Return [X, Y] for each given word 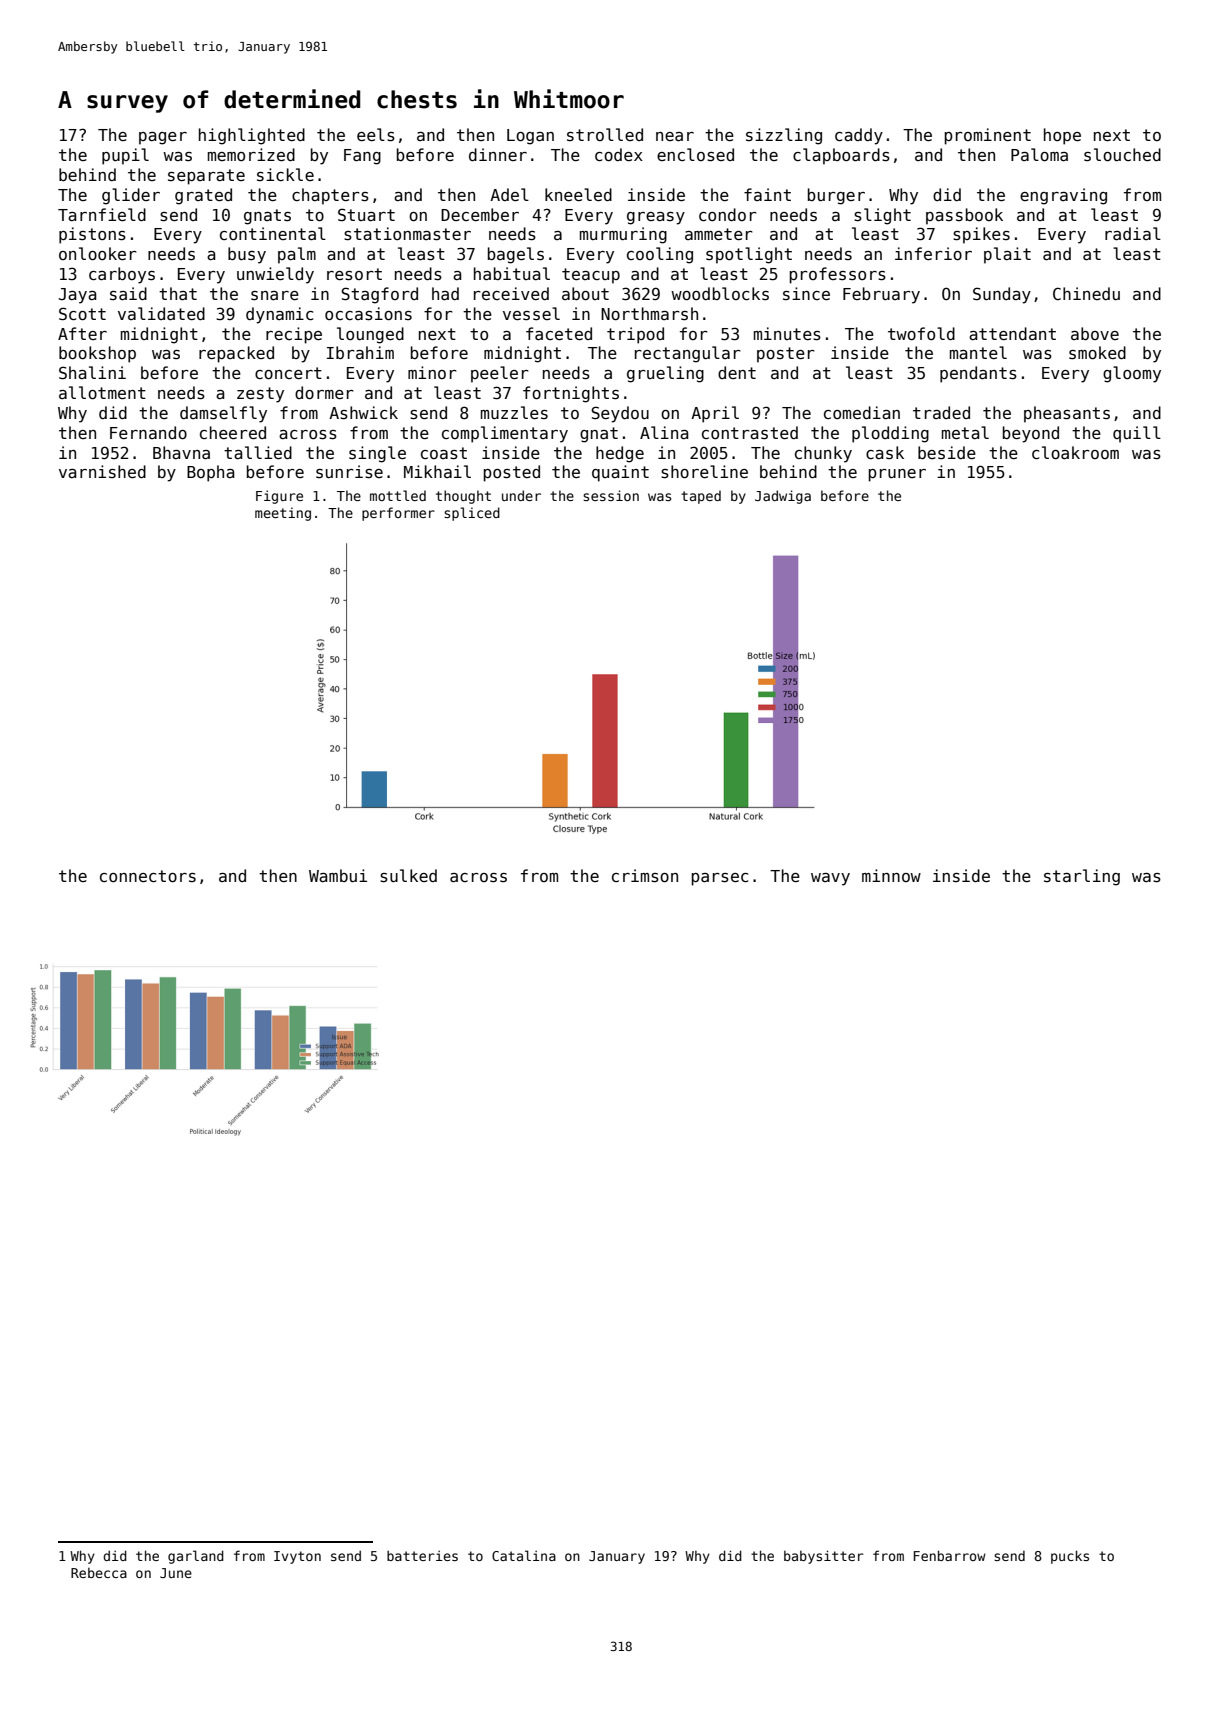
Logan [530, 137]
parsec [719, 879]
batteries [422, 1556]
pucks [1070, 1557]
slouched [1122, 155]
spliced [472, 514]
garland [196, 1557]
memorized [251, 154]
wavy [830, 879]
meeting [283, 514]
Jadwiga [783, 497]
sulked [408, 876]
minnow [891, 875]
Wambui [338, 875]
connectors [148, 876]
